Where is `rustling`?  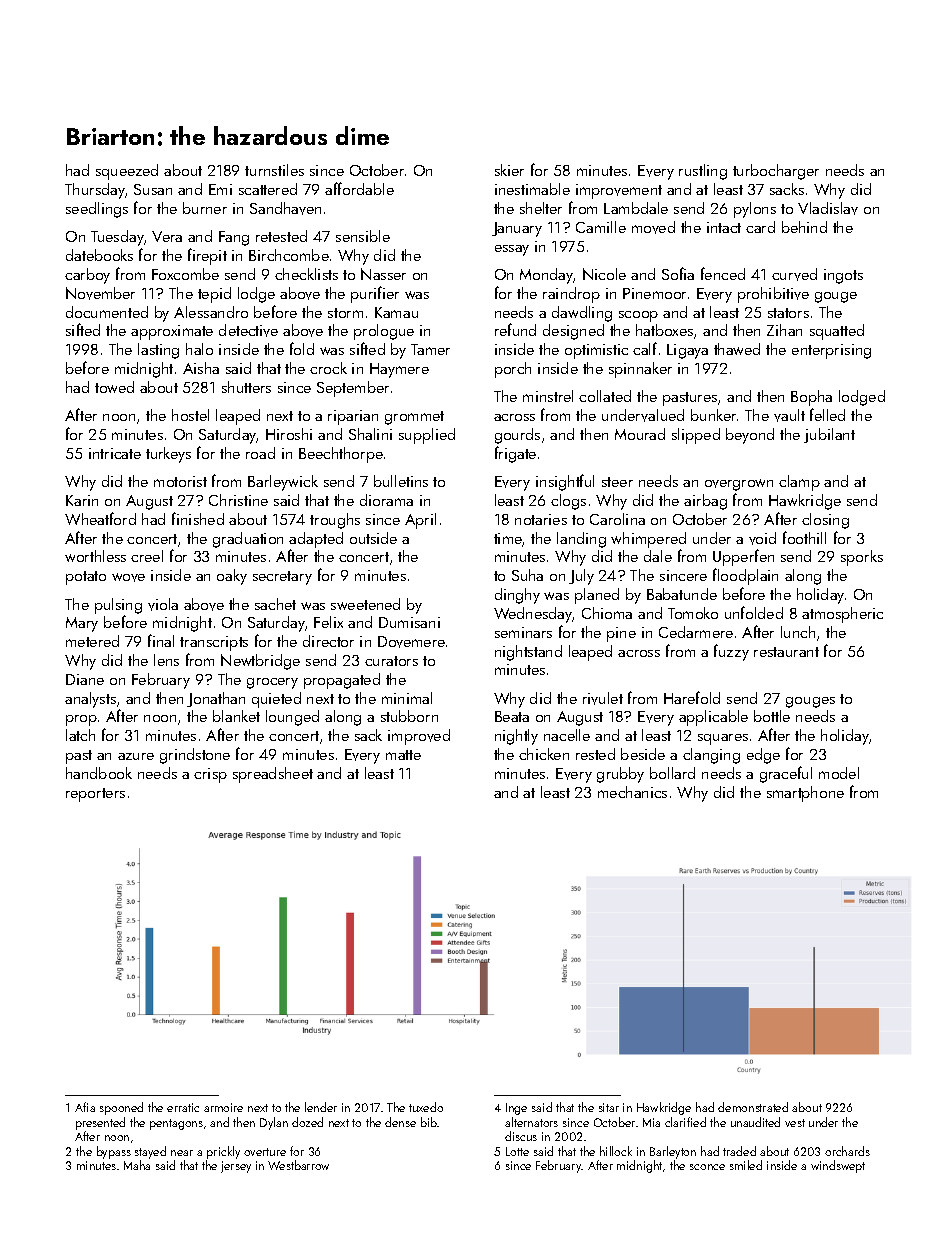
rustling is located at coordinates (703, 172).
